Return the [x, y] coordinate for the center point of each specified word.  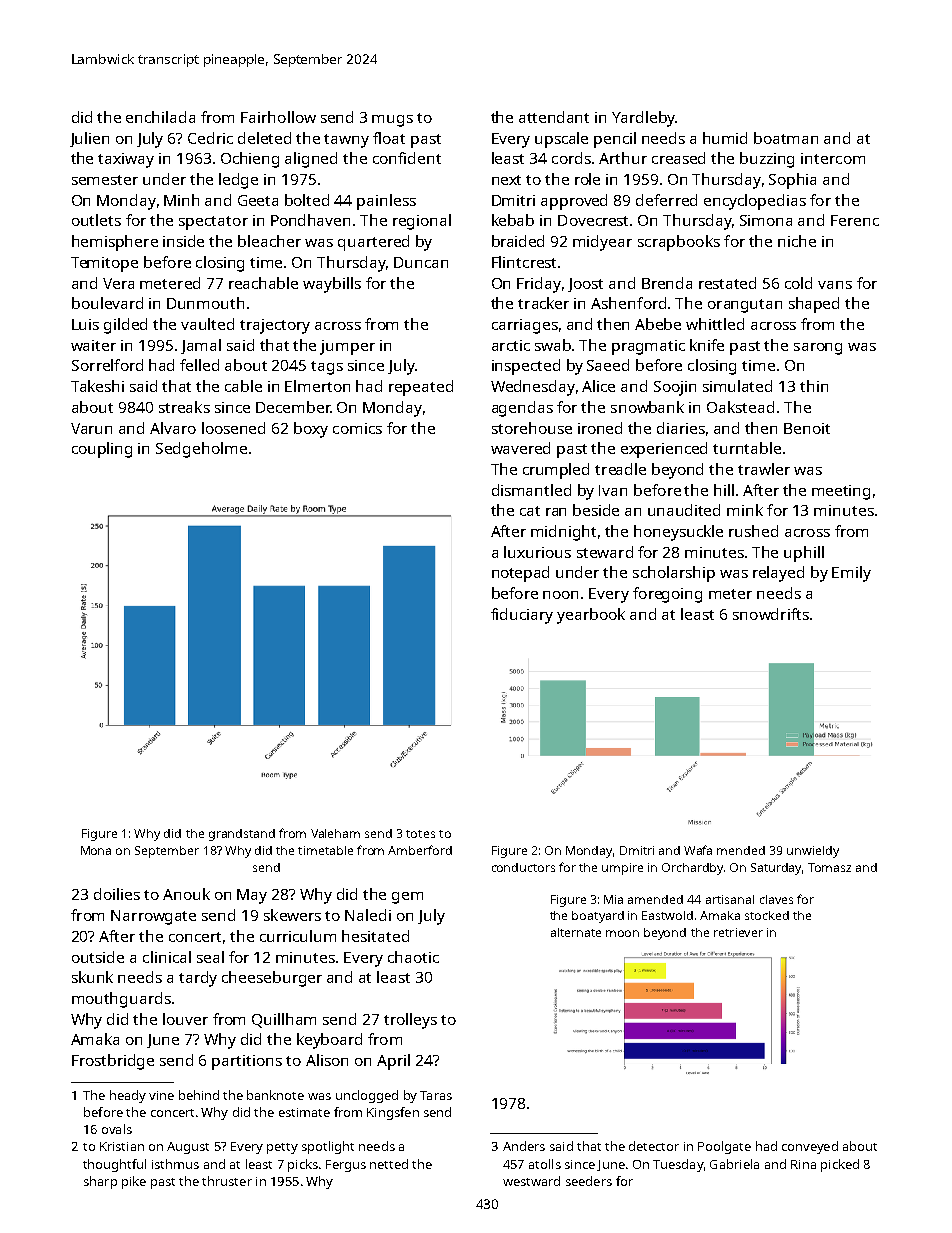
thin [814, 386]
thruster [227, 1181]
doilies [117, 894]
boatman [786, 138]
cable [243, 386]
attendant [554, 117]
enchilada [160, 117]
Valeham [335, 833]
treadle [620, 469]
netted [389, 1164]
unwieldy [813, 852]
